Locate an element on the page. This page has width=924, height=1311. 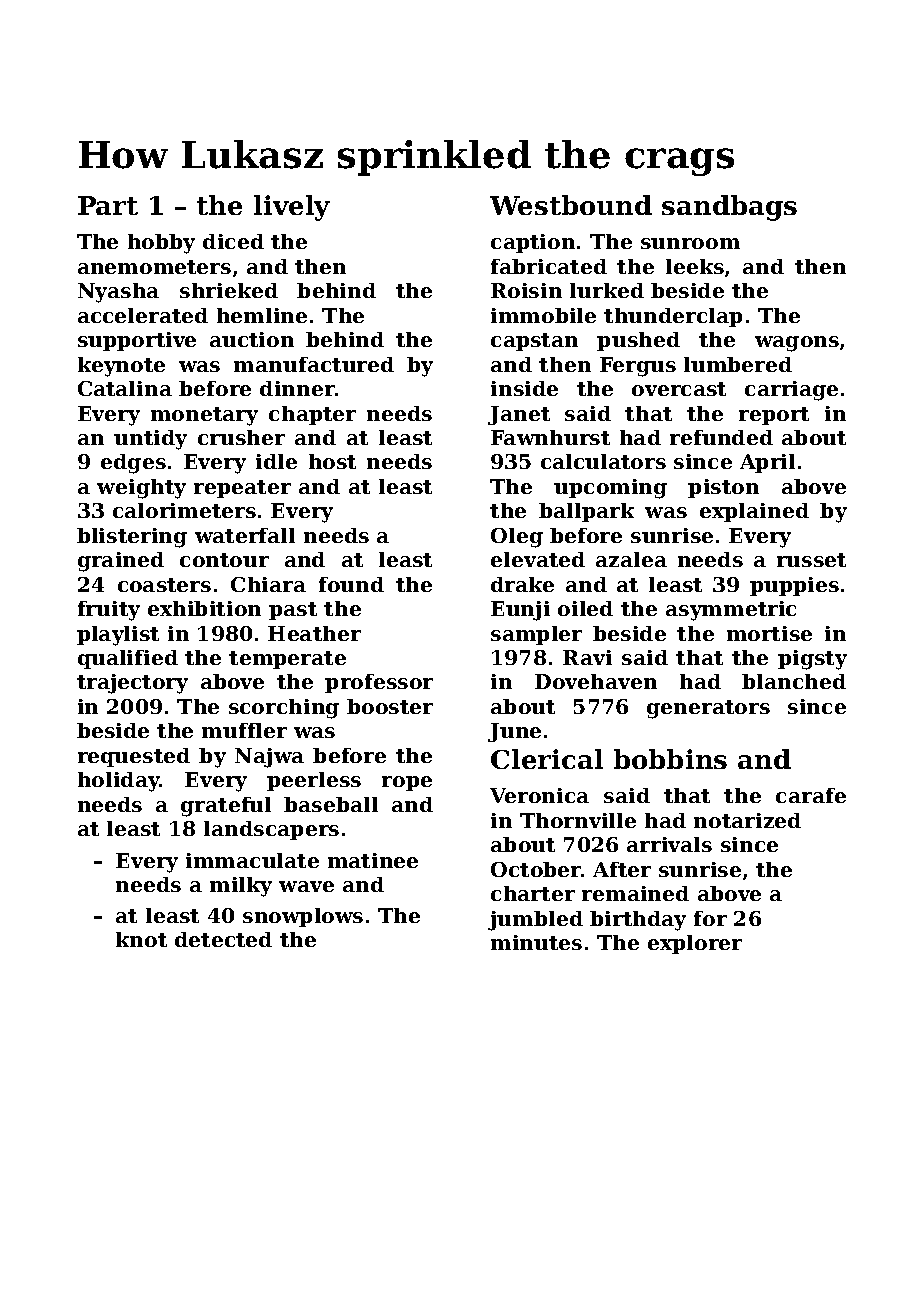
lively is located at coordinates (292, 208).
